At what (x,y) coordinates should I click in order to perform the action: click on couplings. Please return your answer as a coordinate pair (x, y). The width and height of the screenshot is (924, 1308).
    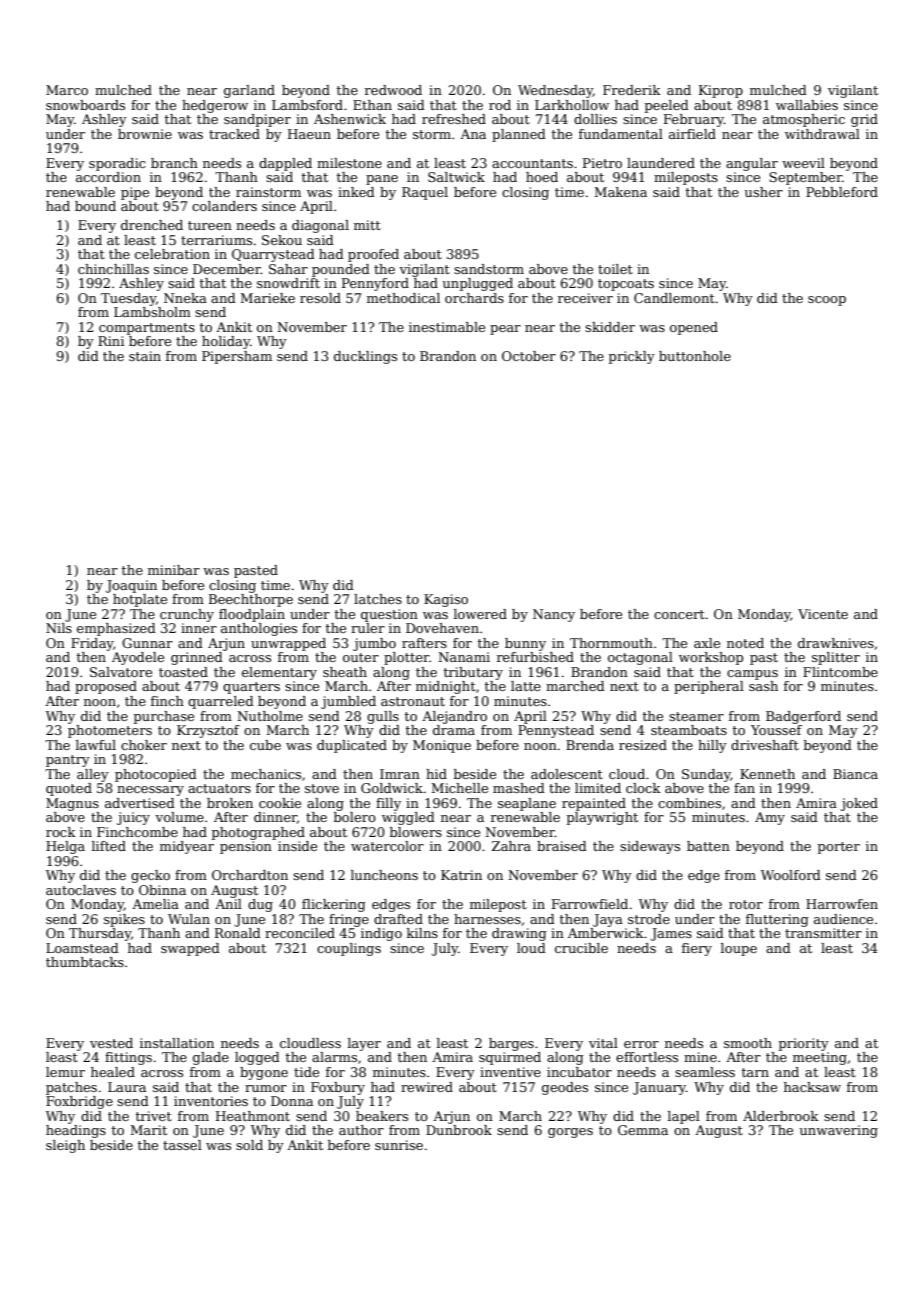
    Looking at the image, I should click on (349, 949).
